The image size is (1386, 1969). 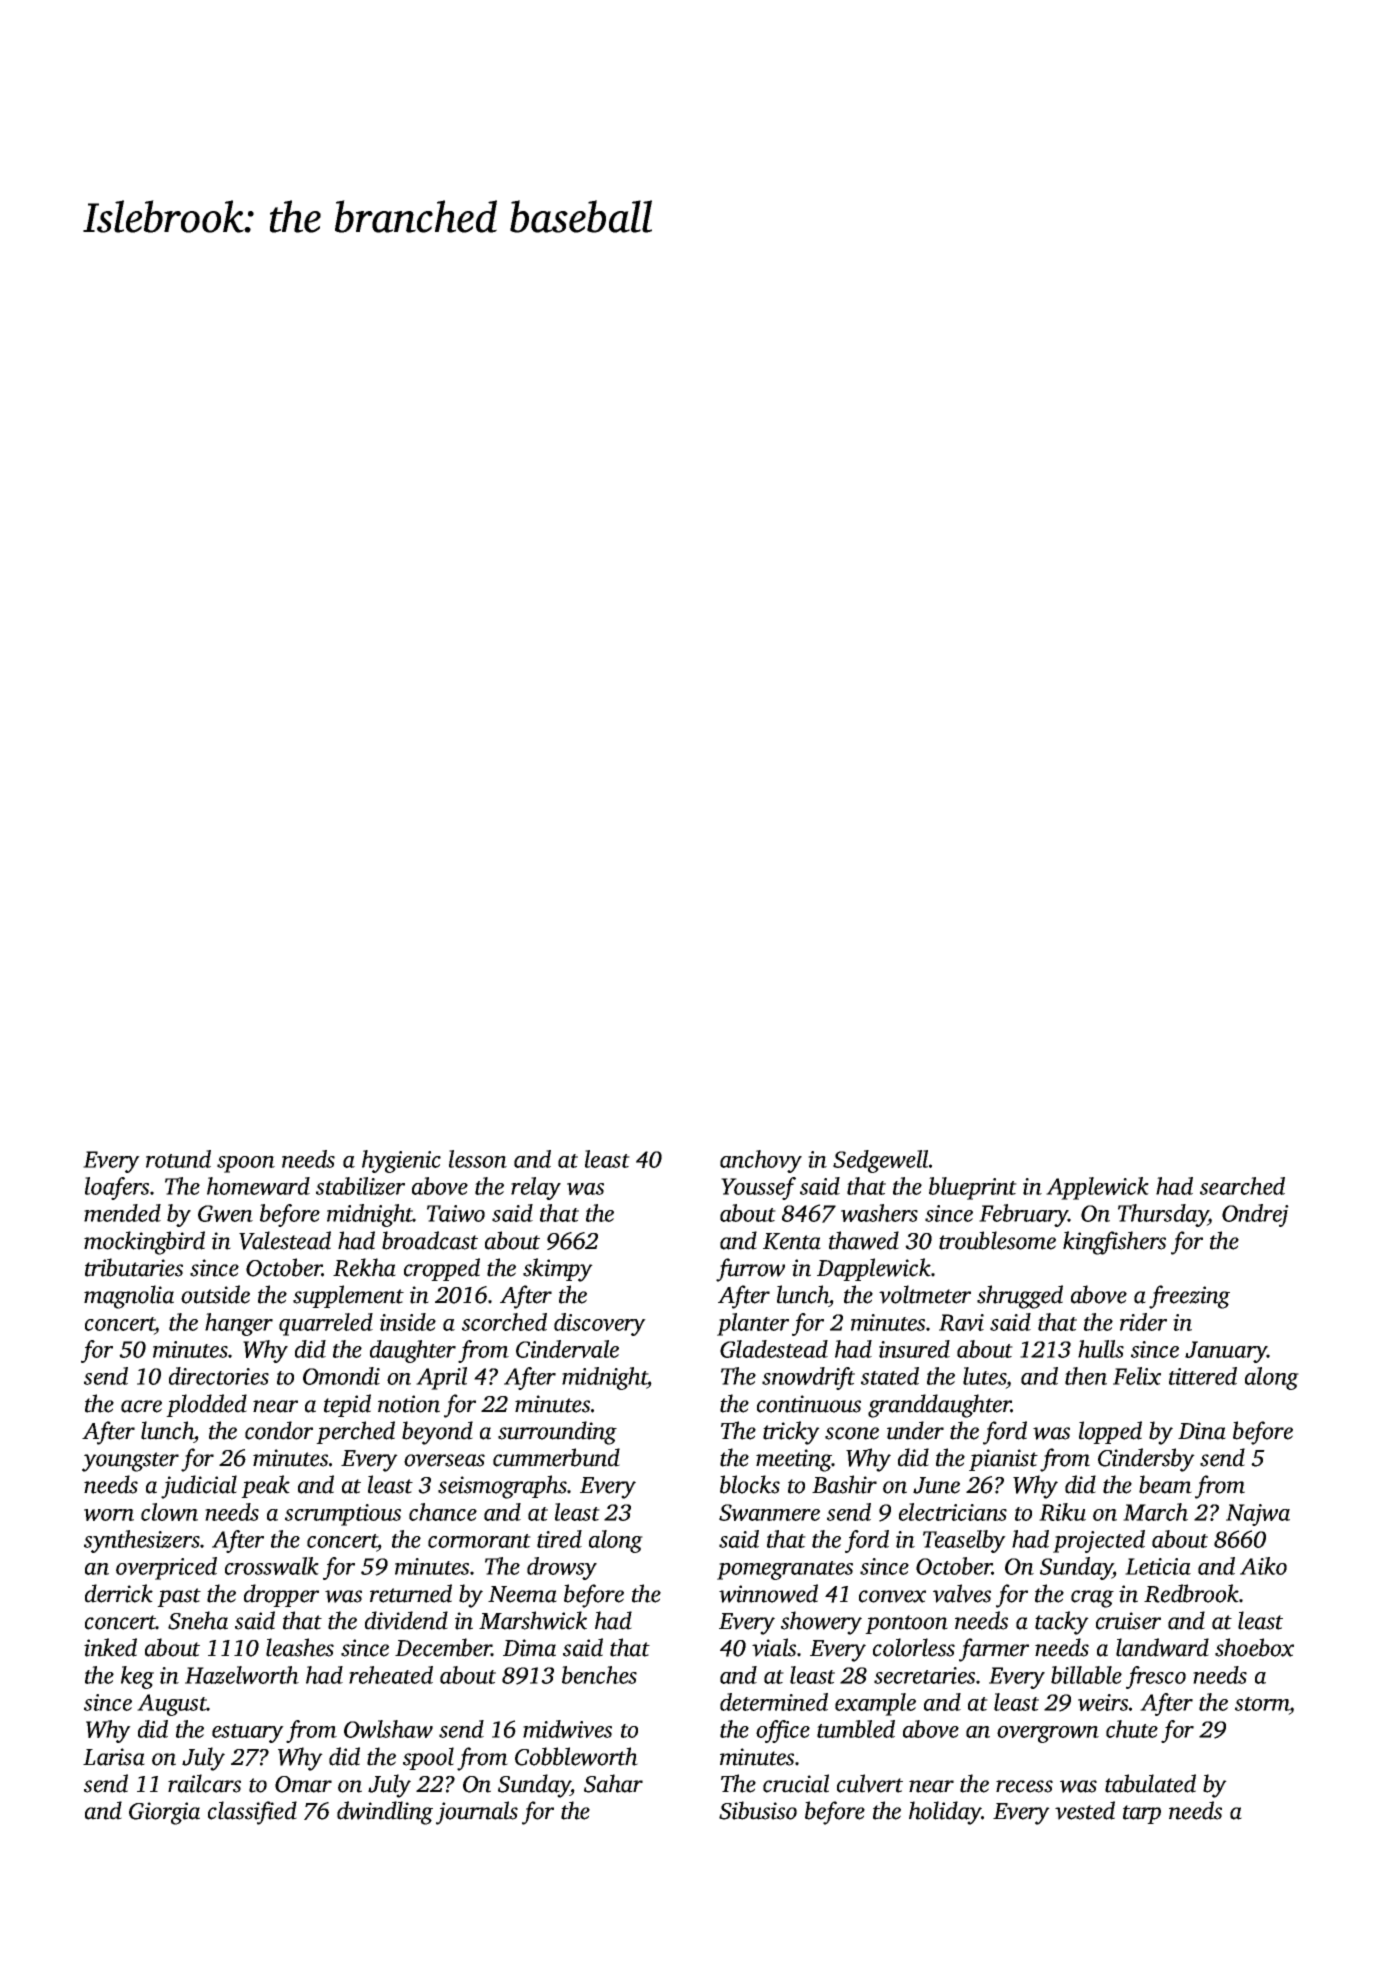 What do you see at coordinates (478, 1159) in the document?
I see `lesson` at bounding box center [478, 1159].
